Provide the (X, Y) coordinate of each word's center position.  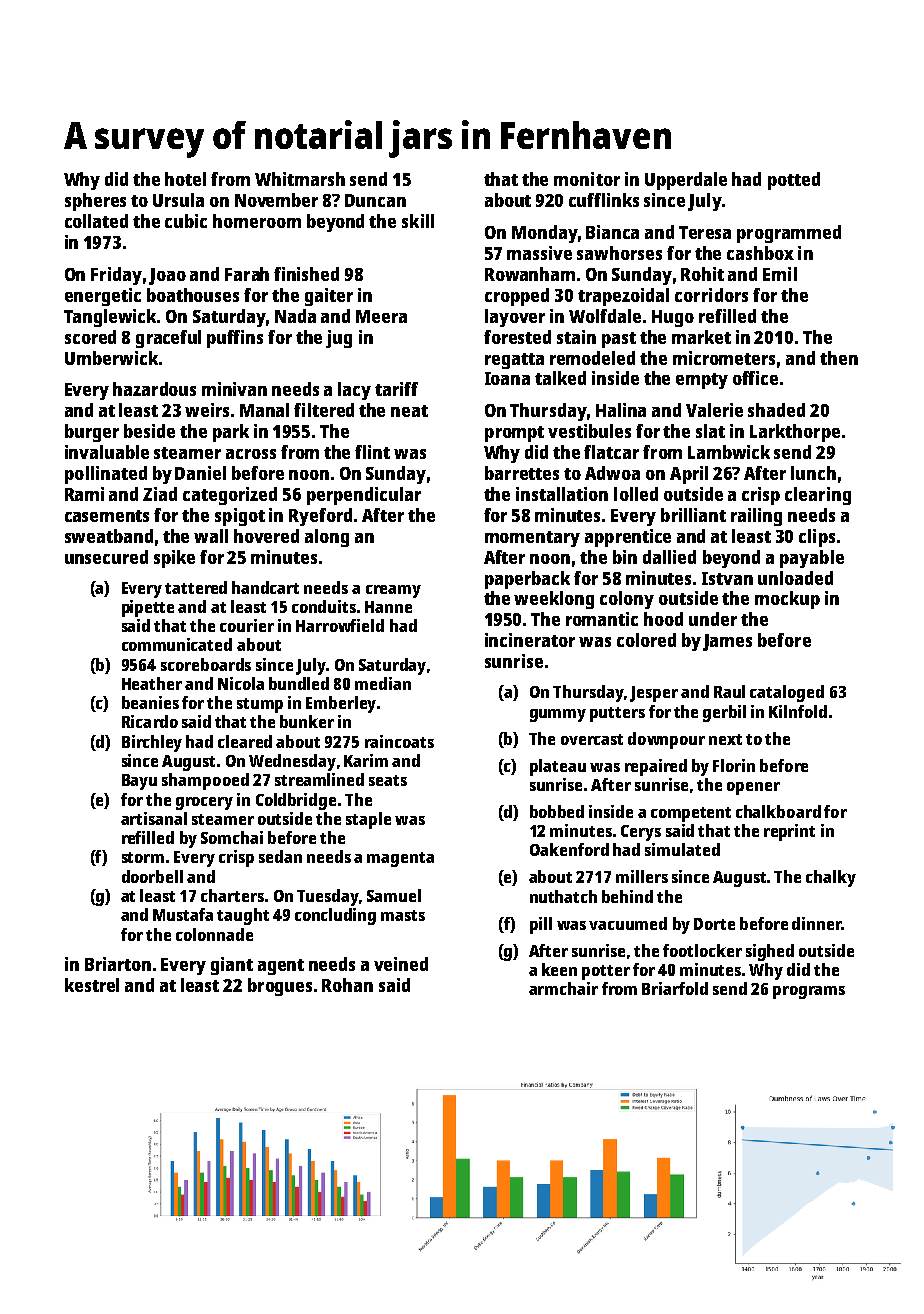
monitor (587, 179)
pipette (148, 608)
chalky (831, 878)
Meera (381, 316)
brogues (280, 987)
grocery (204, 803)
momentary (532, 539)
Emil (780, 274)
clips (817, 538)
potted (794, 181)
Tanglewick (110, 318)
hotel (185, 179)
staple (368, 820)
